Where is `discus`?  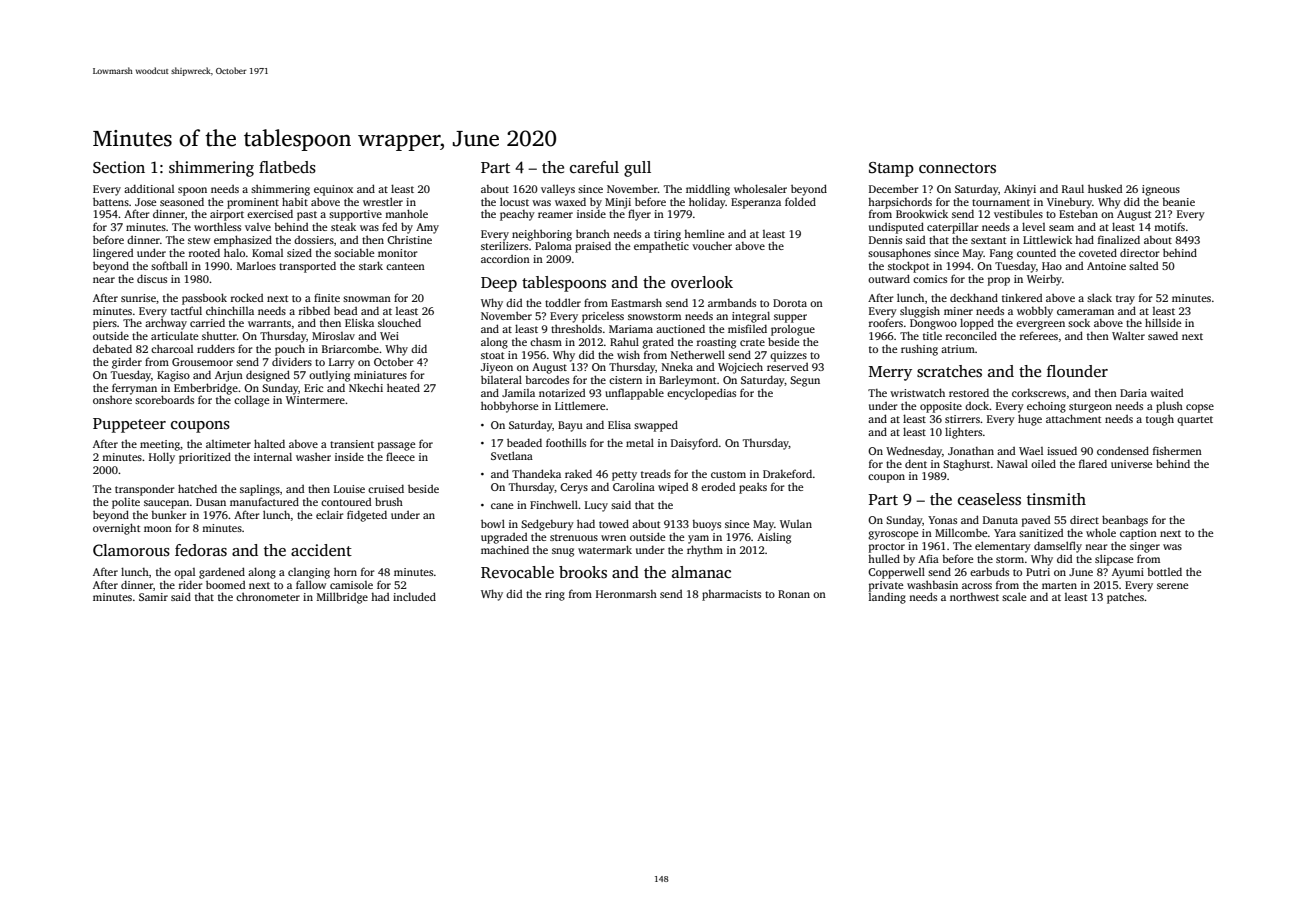 discus is located at coordinates (152, 278).
